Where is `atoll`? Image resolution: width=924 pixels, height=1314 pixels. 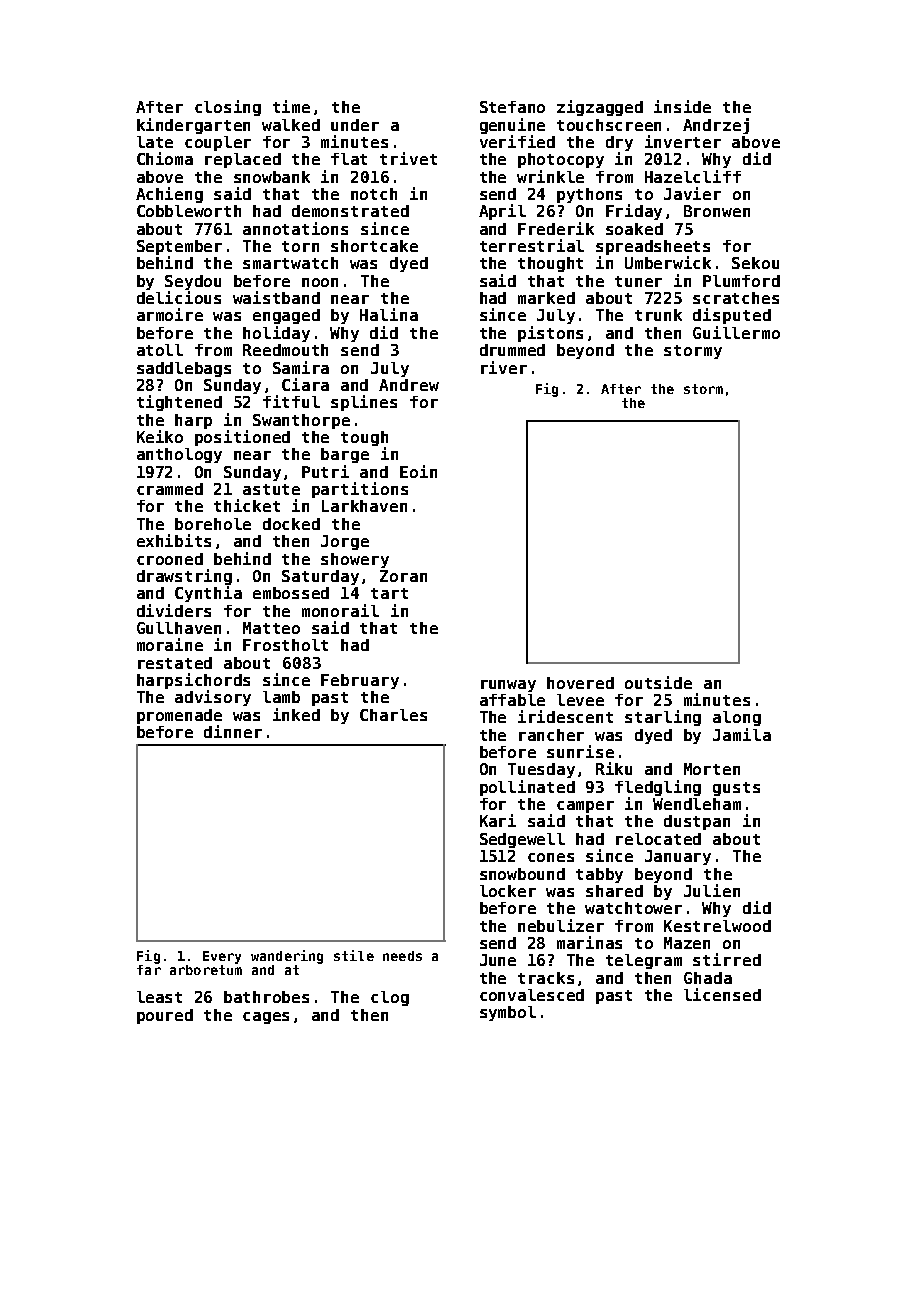 atoll is located at coordinates (160, 350).
